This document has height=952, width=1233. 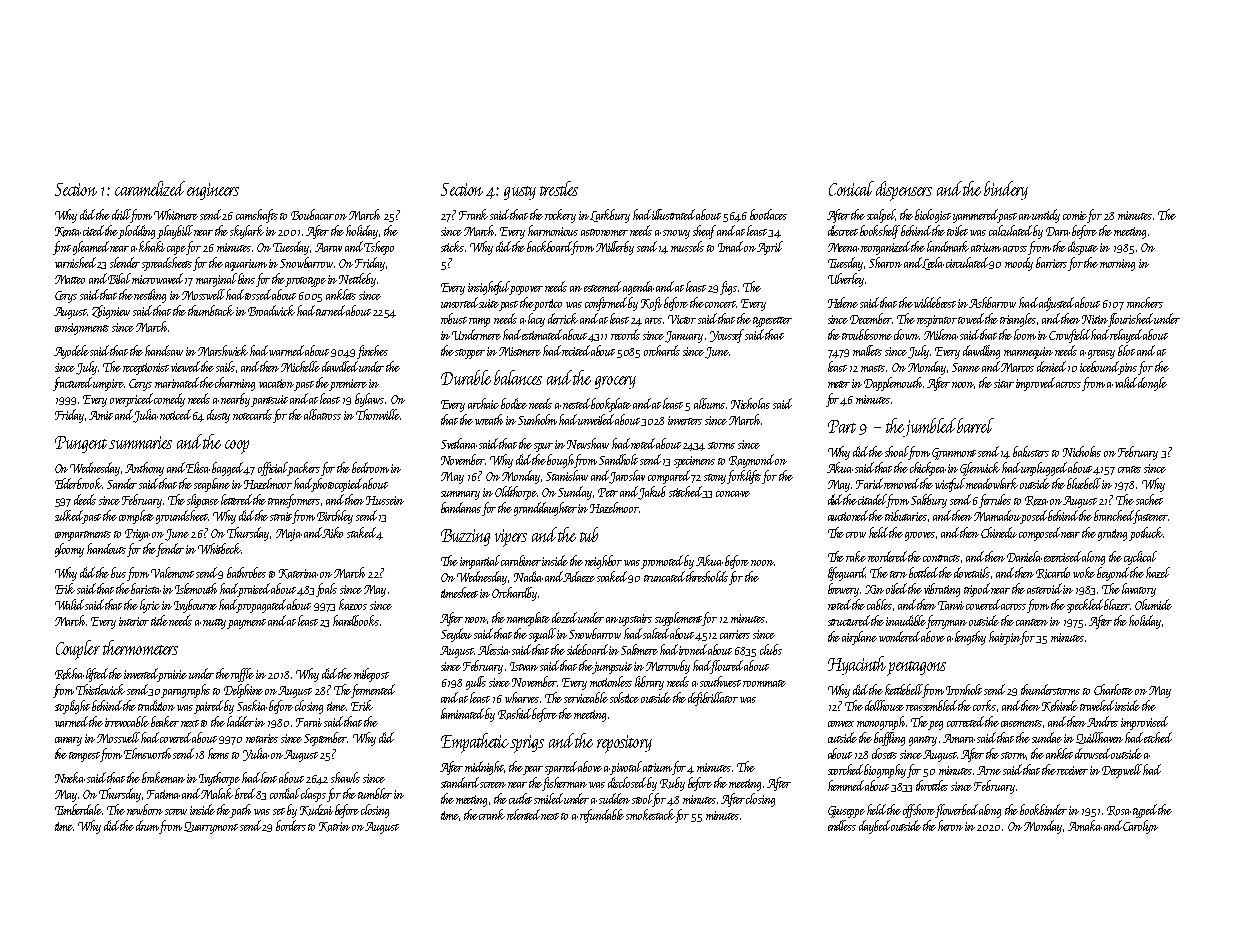 I want to click on clown, so click(x=906, y=334).
